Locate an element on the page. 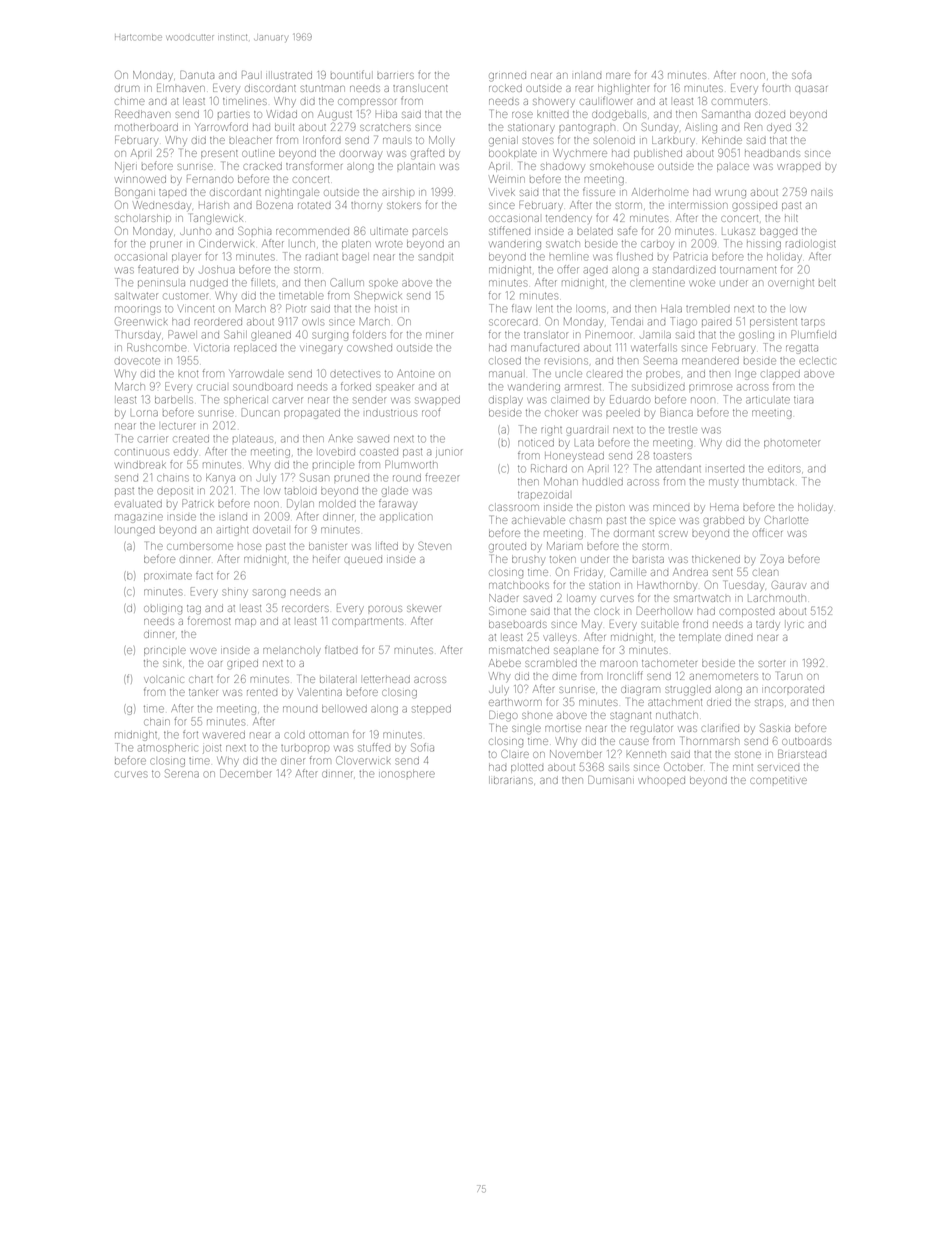  melancholy is located at coordinates (292, 652).
